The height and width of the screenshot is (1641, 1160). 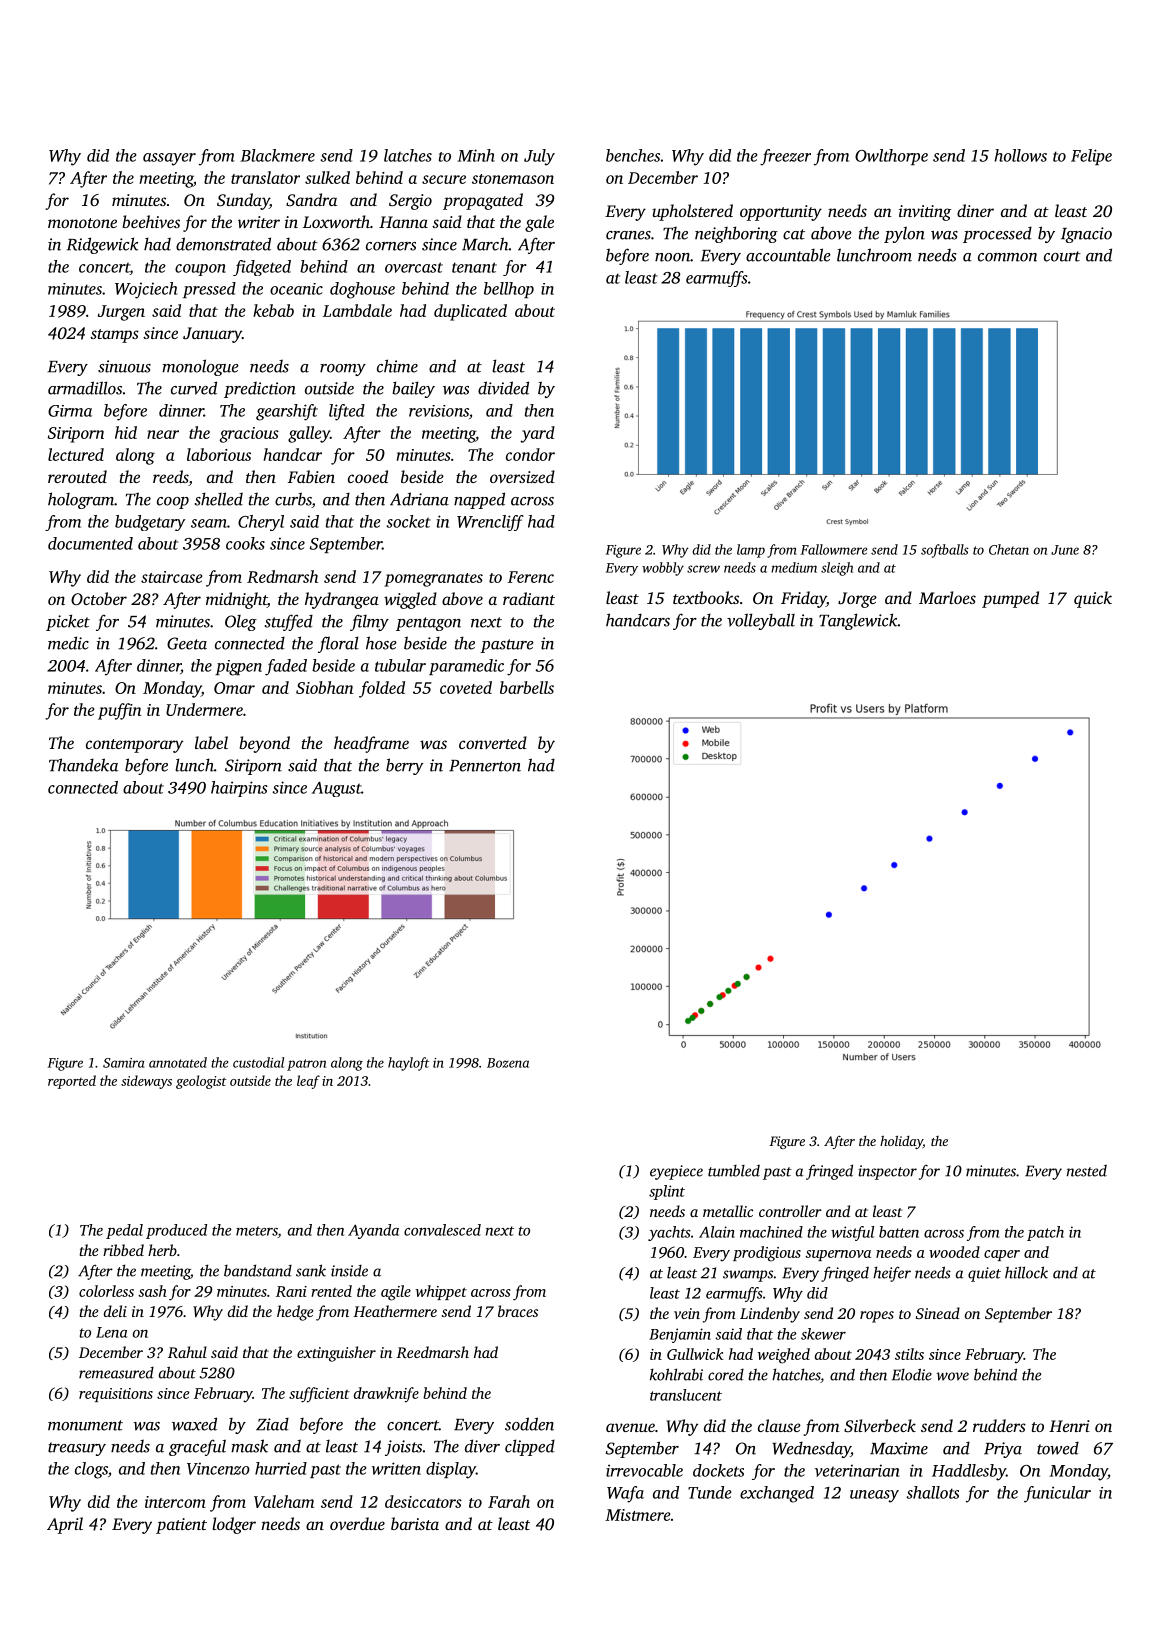 I want to click on inviting, so click(x=925, y=213).
